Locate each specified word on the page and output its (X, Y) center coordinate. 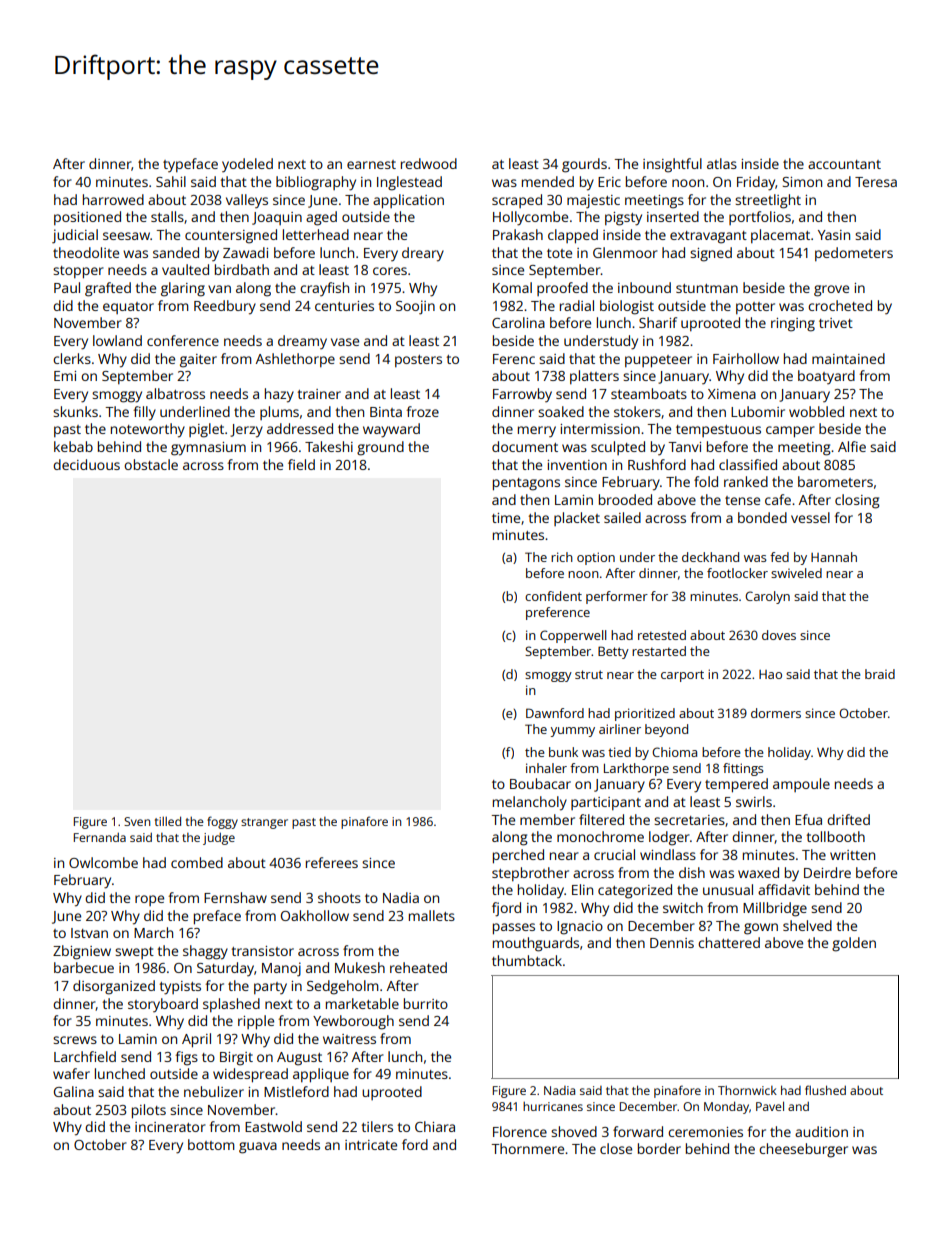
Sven (137, 821)
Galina (74, 1091)
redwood (429, 163)
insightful (672, 165)
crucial (614, 854)
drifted (848, 819)
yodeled (247, 165)
